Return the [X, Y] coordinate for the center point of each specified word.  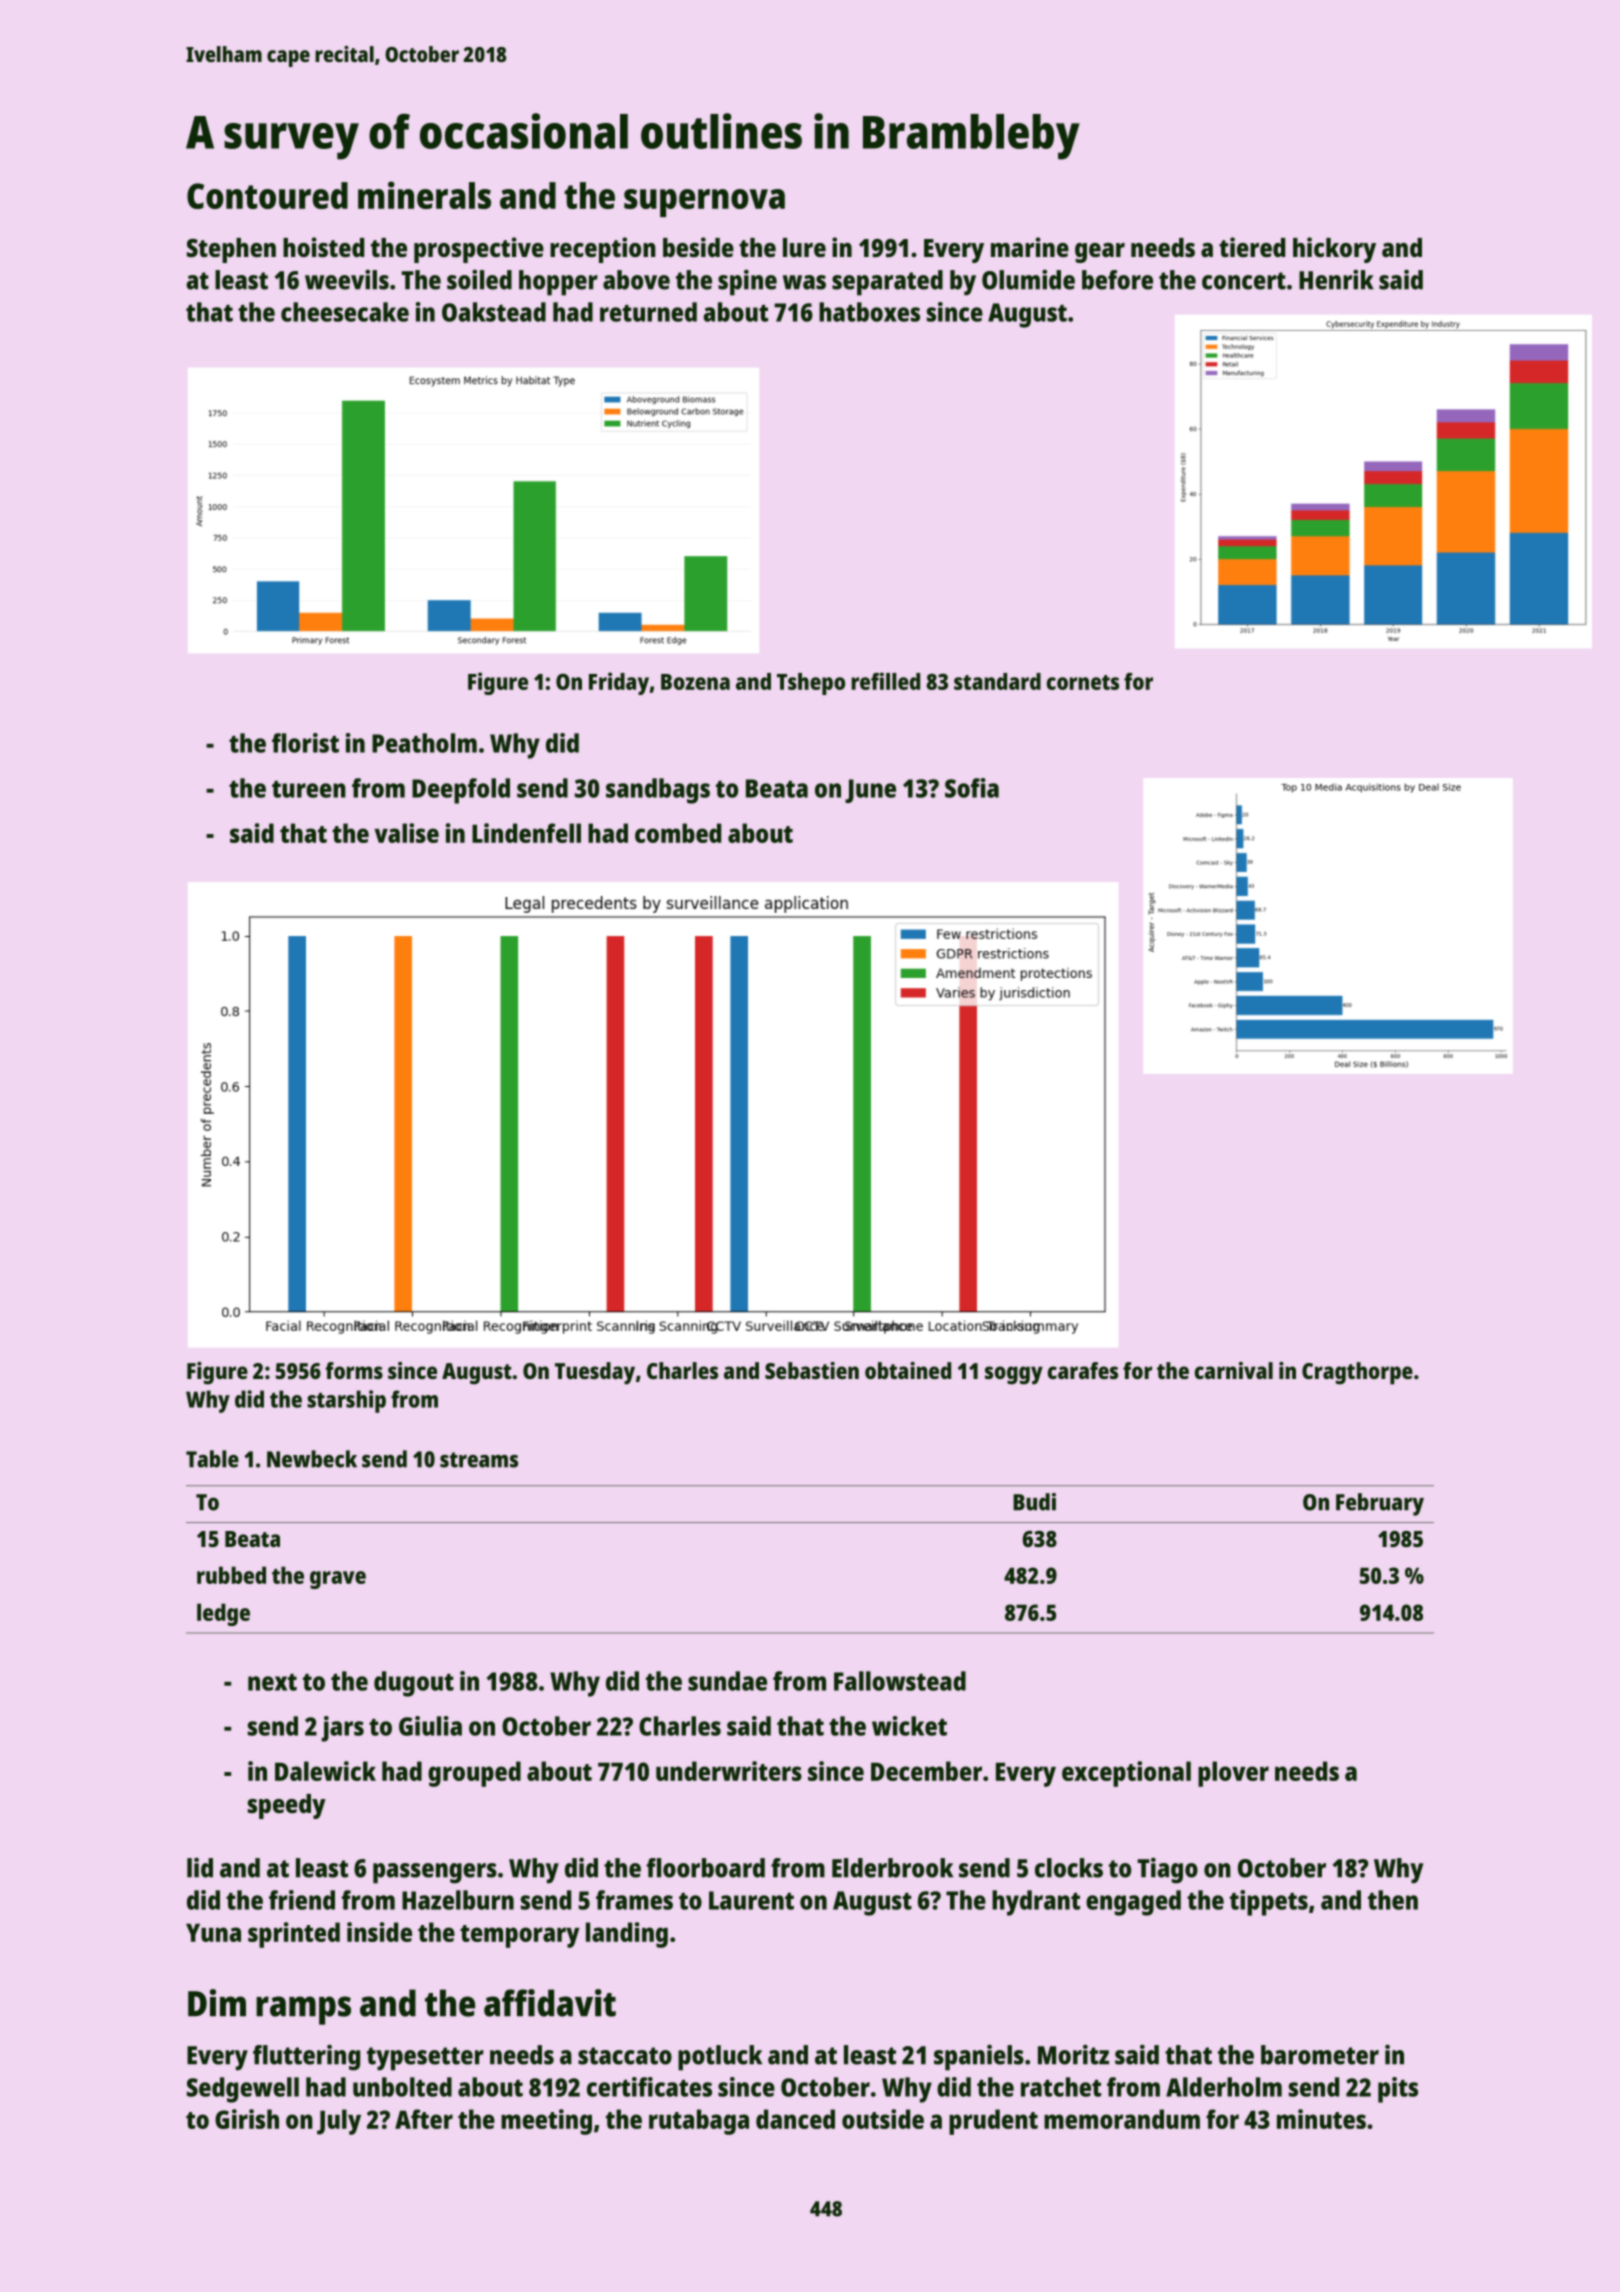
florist [305, 743]
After [424, 2119]
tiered [1252, 247]
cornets [1083, 682]
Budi [1034, 1502]
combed [678, 833]
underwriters [729, 1771]
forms [354, 1370]
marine [1030, 247]
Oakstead [494, 312]
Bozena [695, 682]
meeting [546, 2122]
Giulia [430, 1726]
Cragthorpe [1357, 1373]
